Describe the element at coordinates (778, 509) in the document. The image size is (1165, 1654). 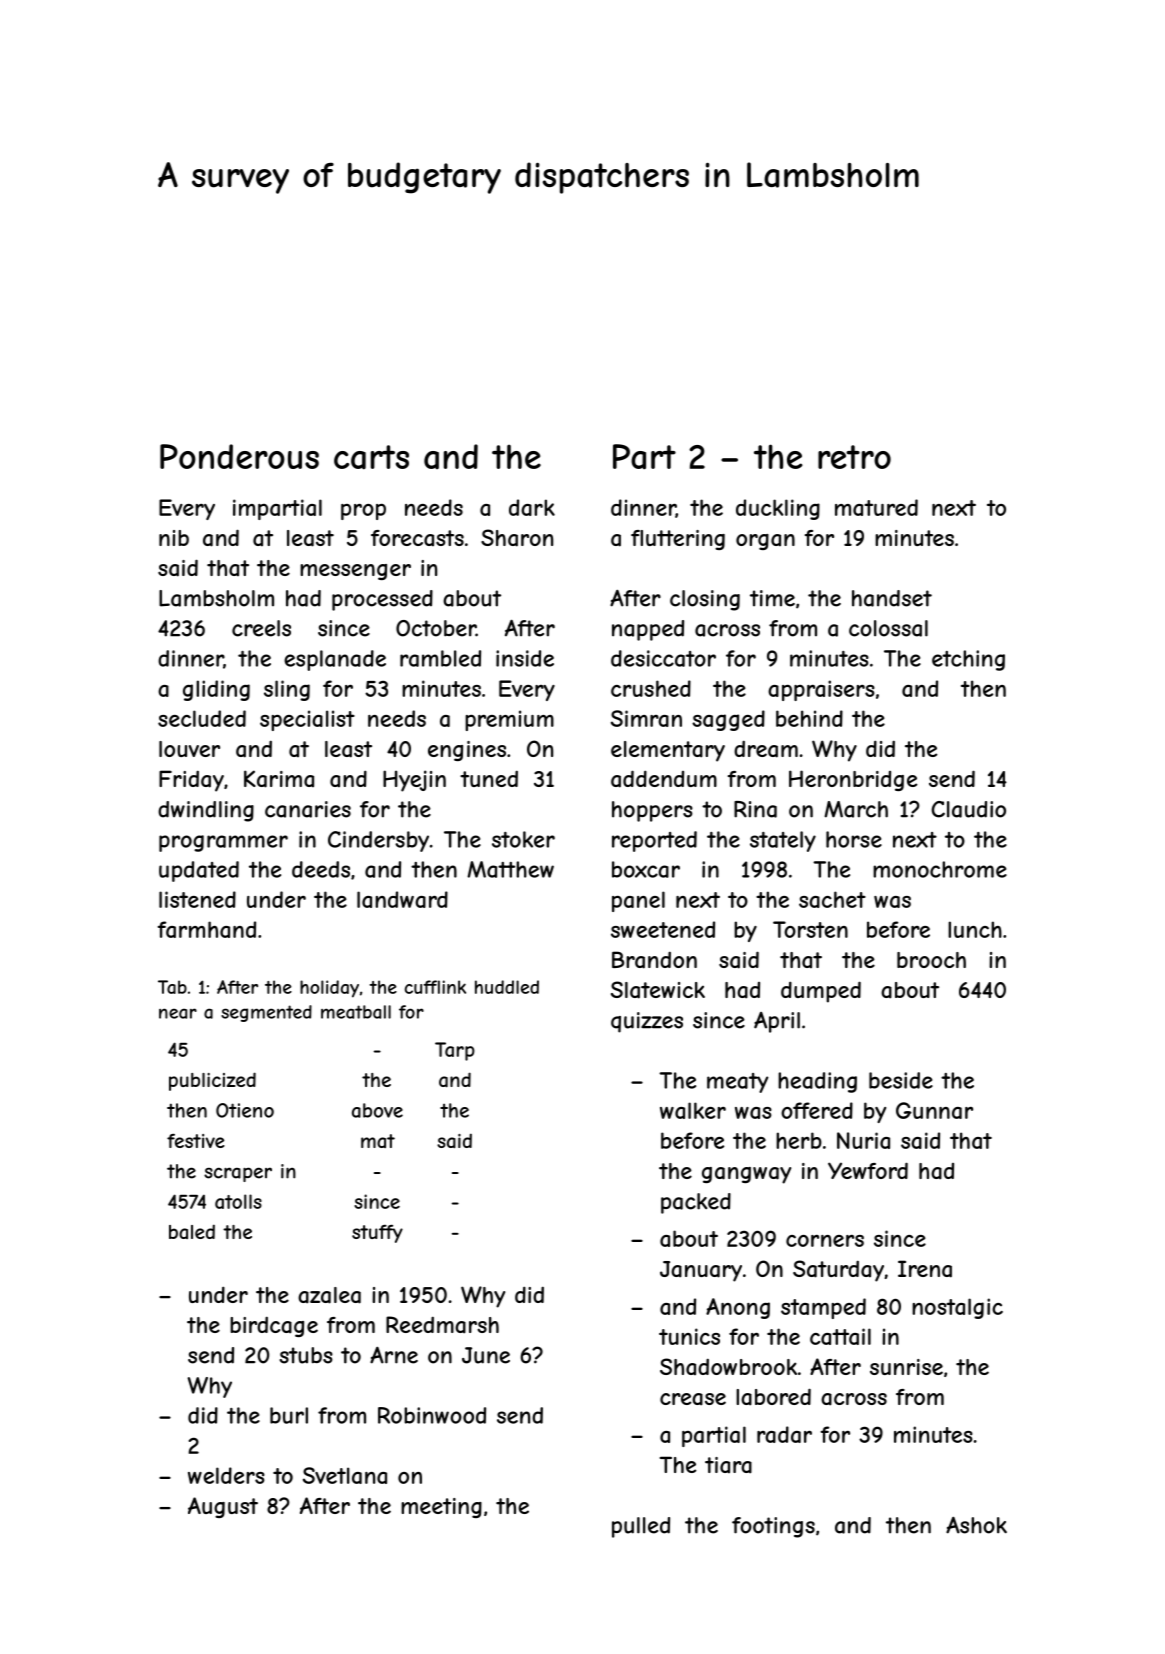
I see `duckling` at that location.
